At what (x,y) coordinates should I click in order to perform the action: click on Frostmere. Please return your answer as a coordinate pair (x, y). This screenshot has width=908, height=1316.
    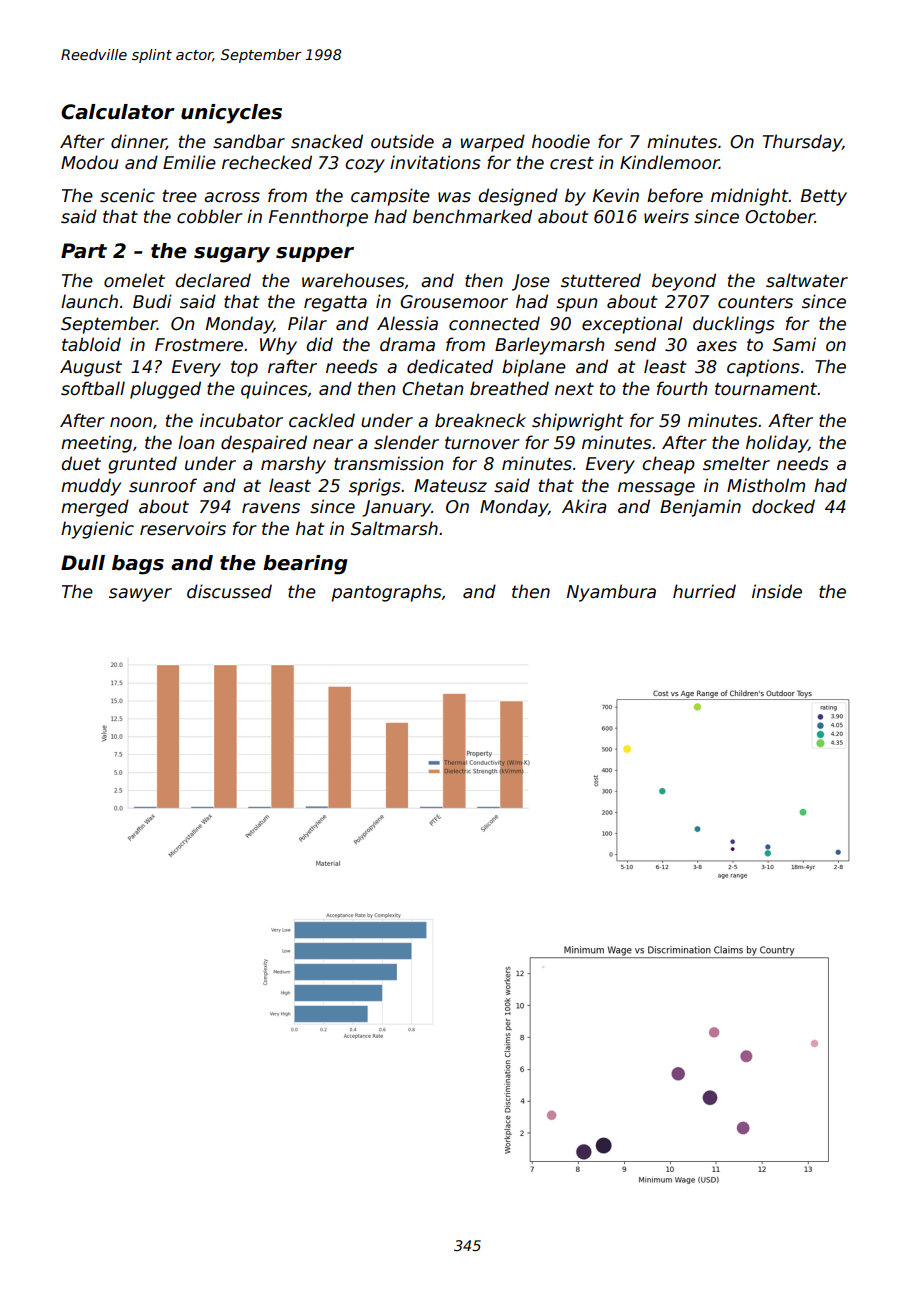
    Looking at the image, I should click on (199, 345).
